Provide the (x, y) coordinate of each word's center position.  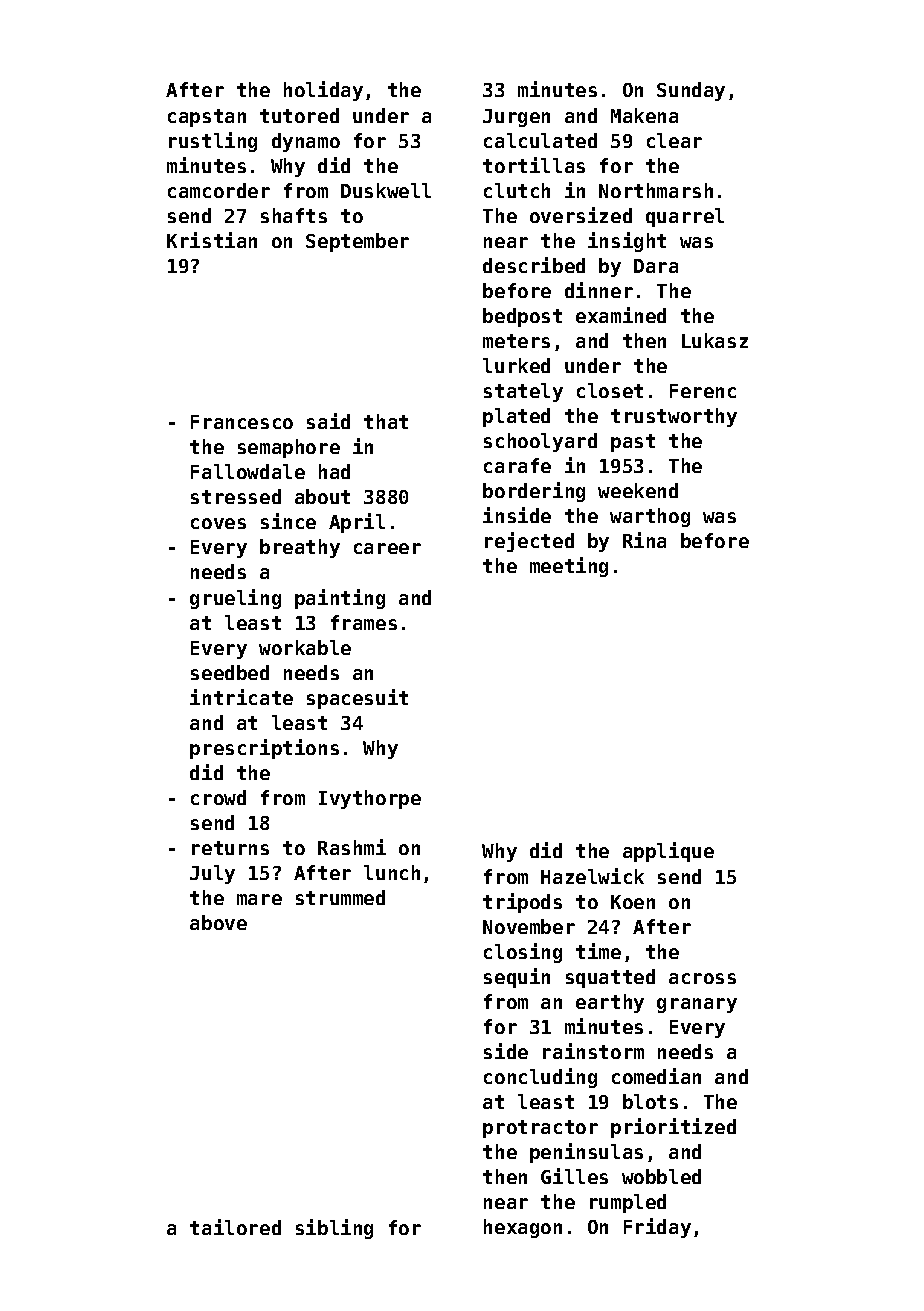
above (218, 922)
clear (674, 140)
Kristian (212, 240)
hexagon (523, 1228)
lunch (392, 872)
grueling (235, 599)
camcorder (219, 190)
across (702, 978)
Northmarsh (656, 190)
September (357, 242)
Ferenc (703, 391)
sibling (334, 1229)
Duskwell (386, 190)
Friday (657, 1228)
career (387, 548)
